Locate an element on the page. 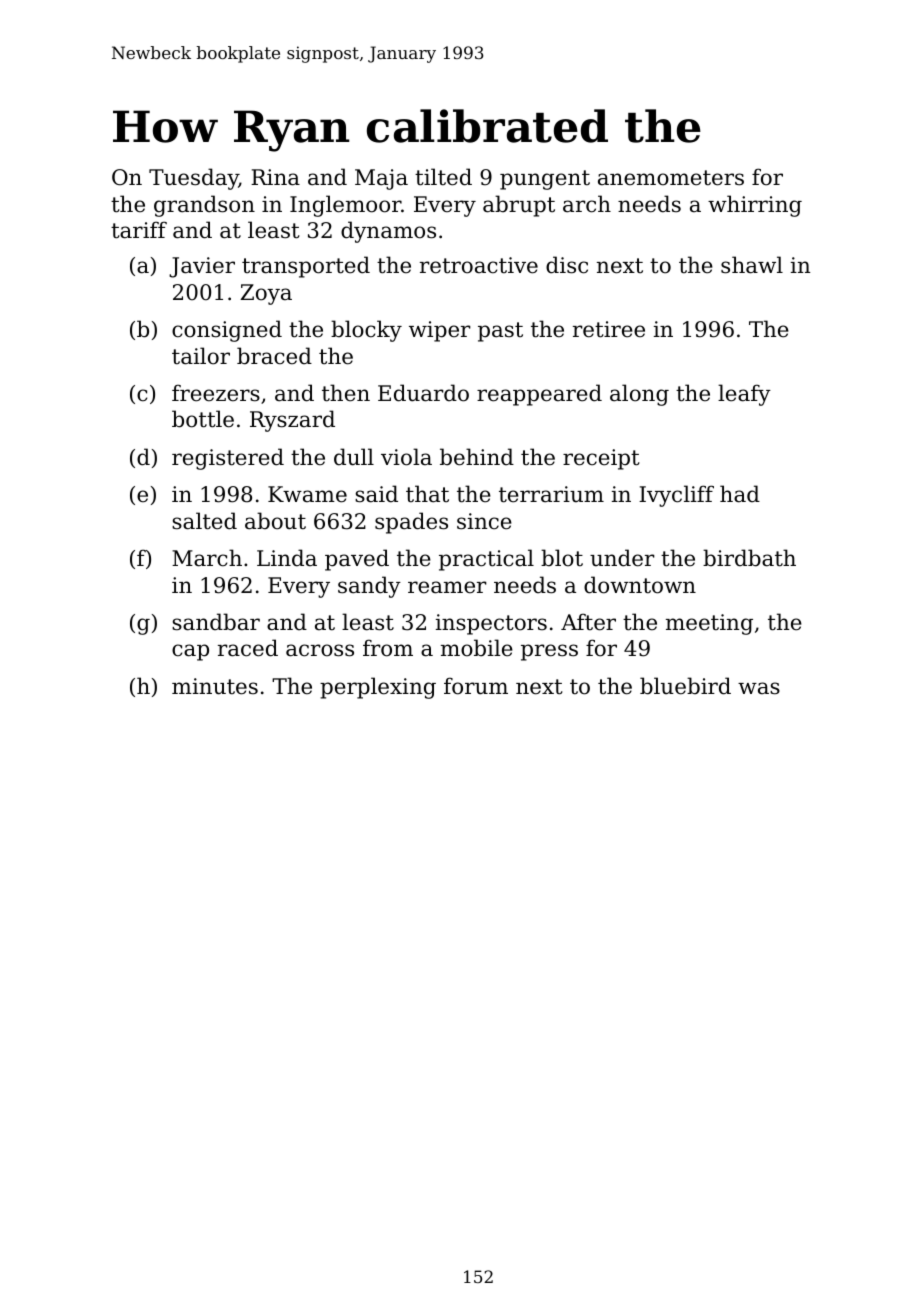 This document has height=1311, width=924. retroactive is located at coordinates (479, 265).
